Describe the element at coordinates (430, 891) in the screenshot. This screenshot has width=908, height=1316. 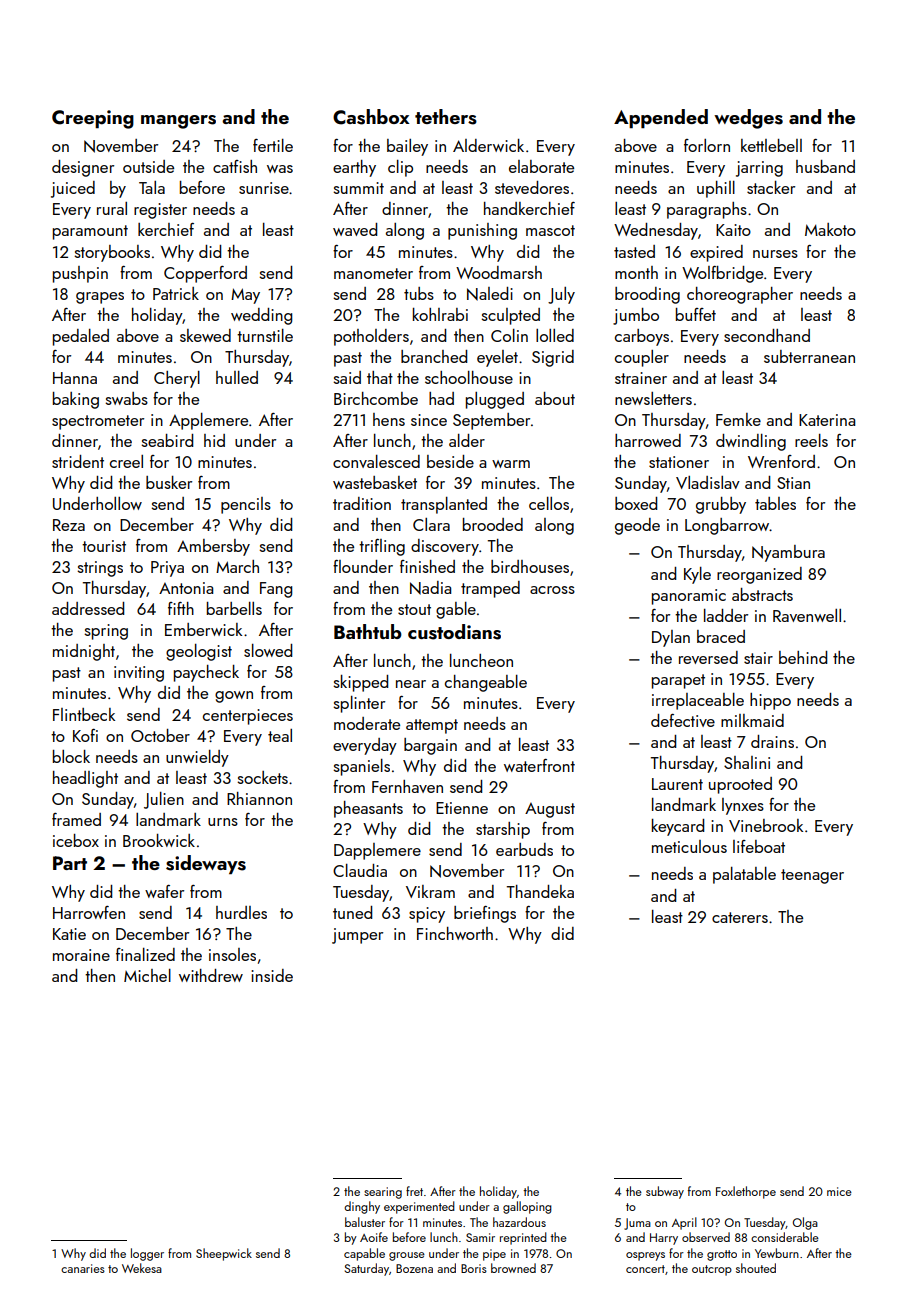
I see `Vikram` at that location.
